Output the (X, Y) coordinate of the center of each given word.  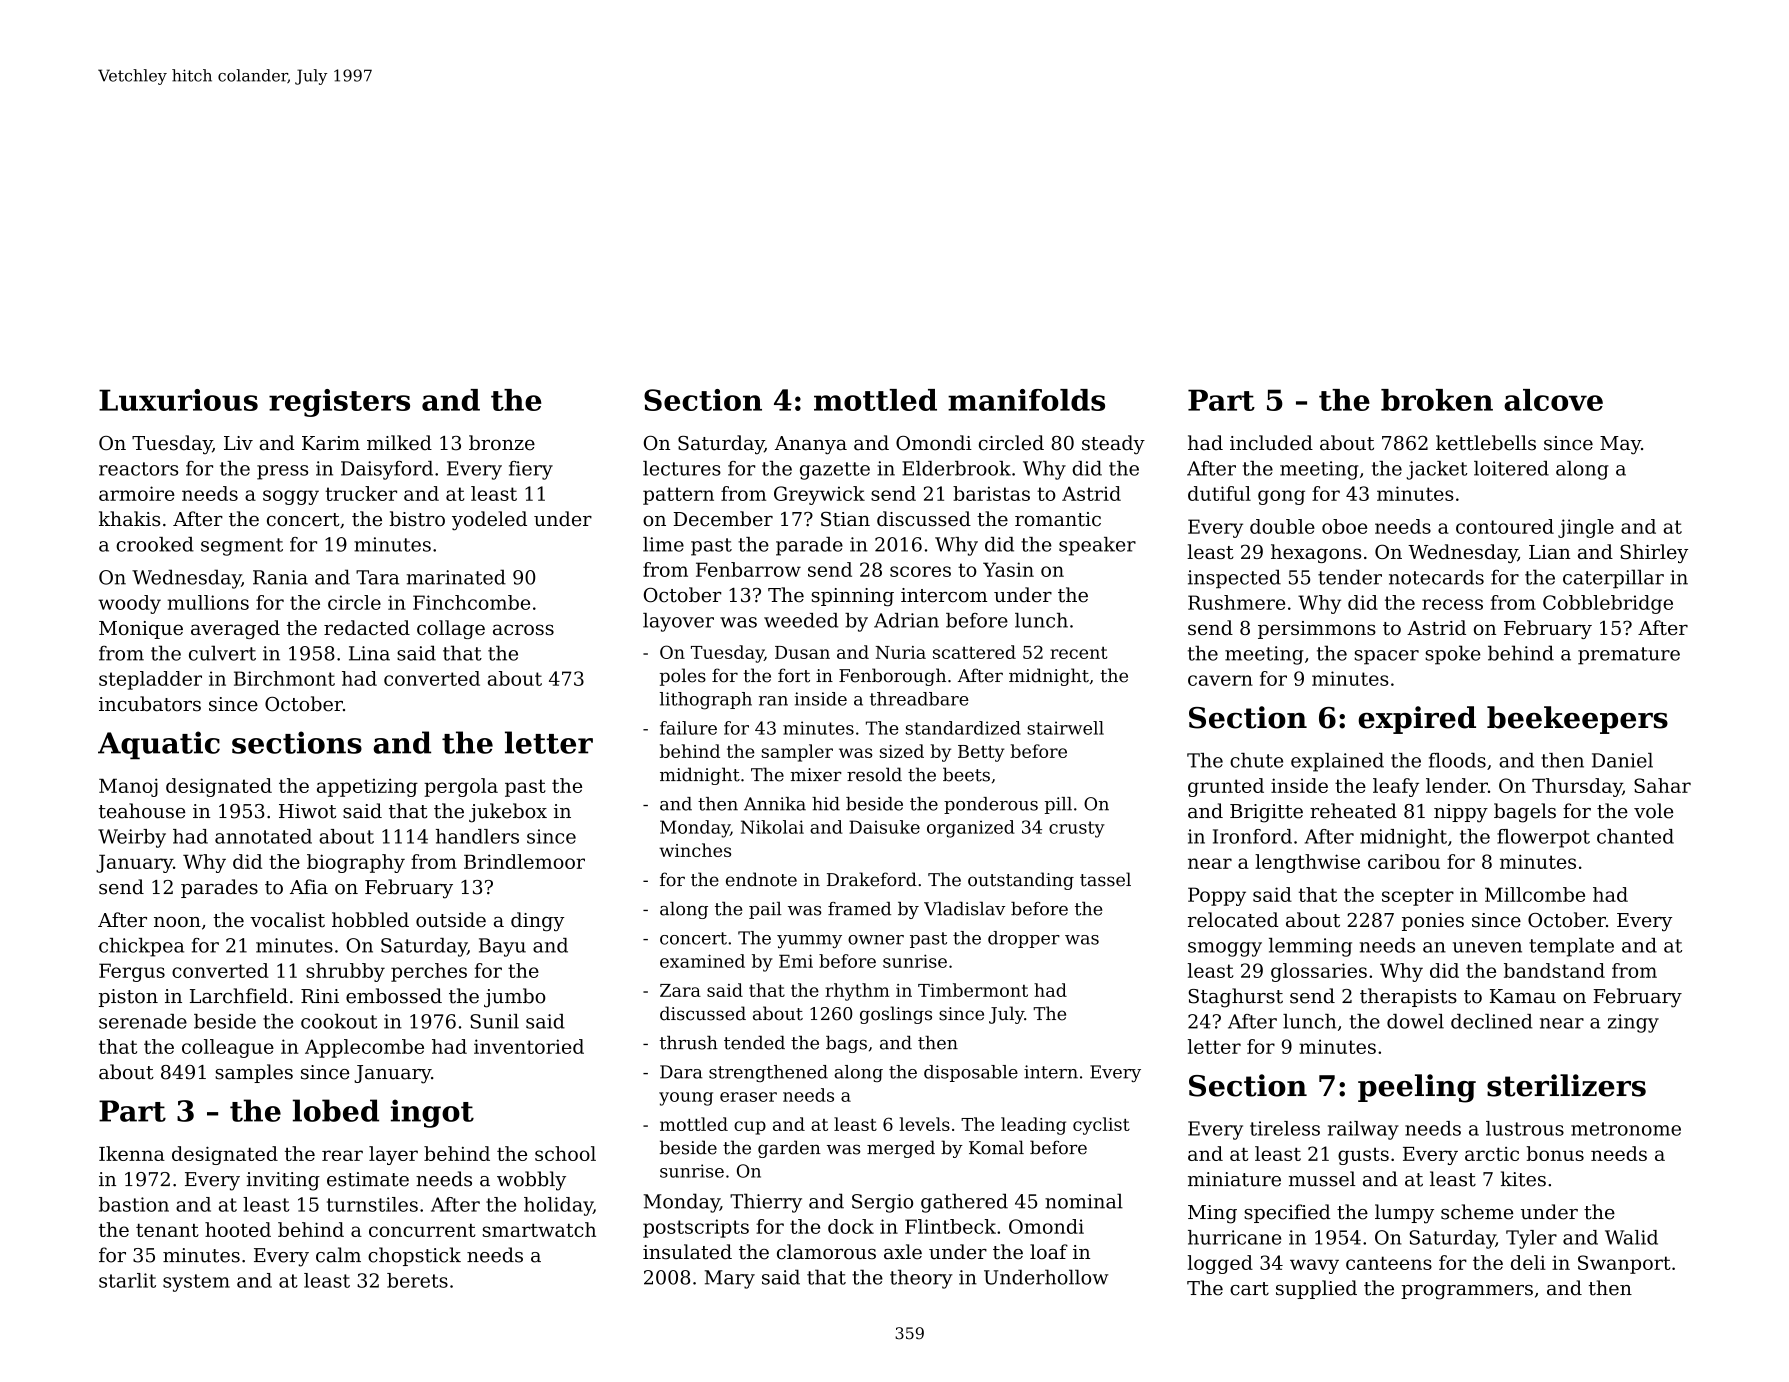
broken (1437, 400)
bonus (1555, 1153)
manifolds (1026, 400)
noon (177, 922)
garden (789, 1149)
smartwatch (539, 1229)
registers (339, 403)
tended (754, 1043)
